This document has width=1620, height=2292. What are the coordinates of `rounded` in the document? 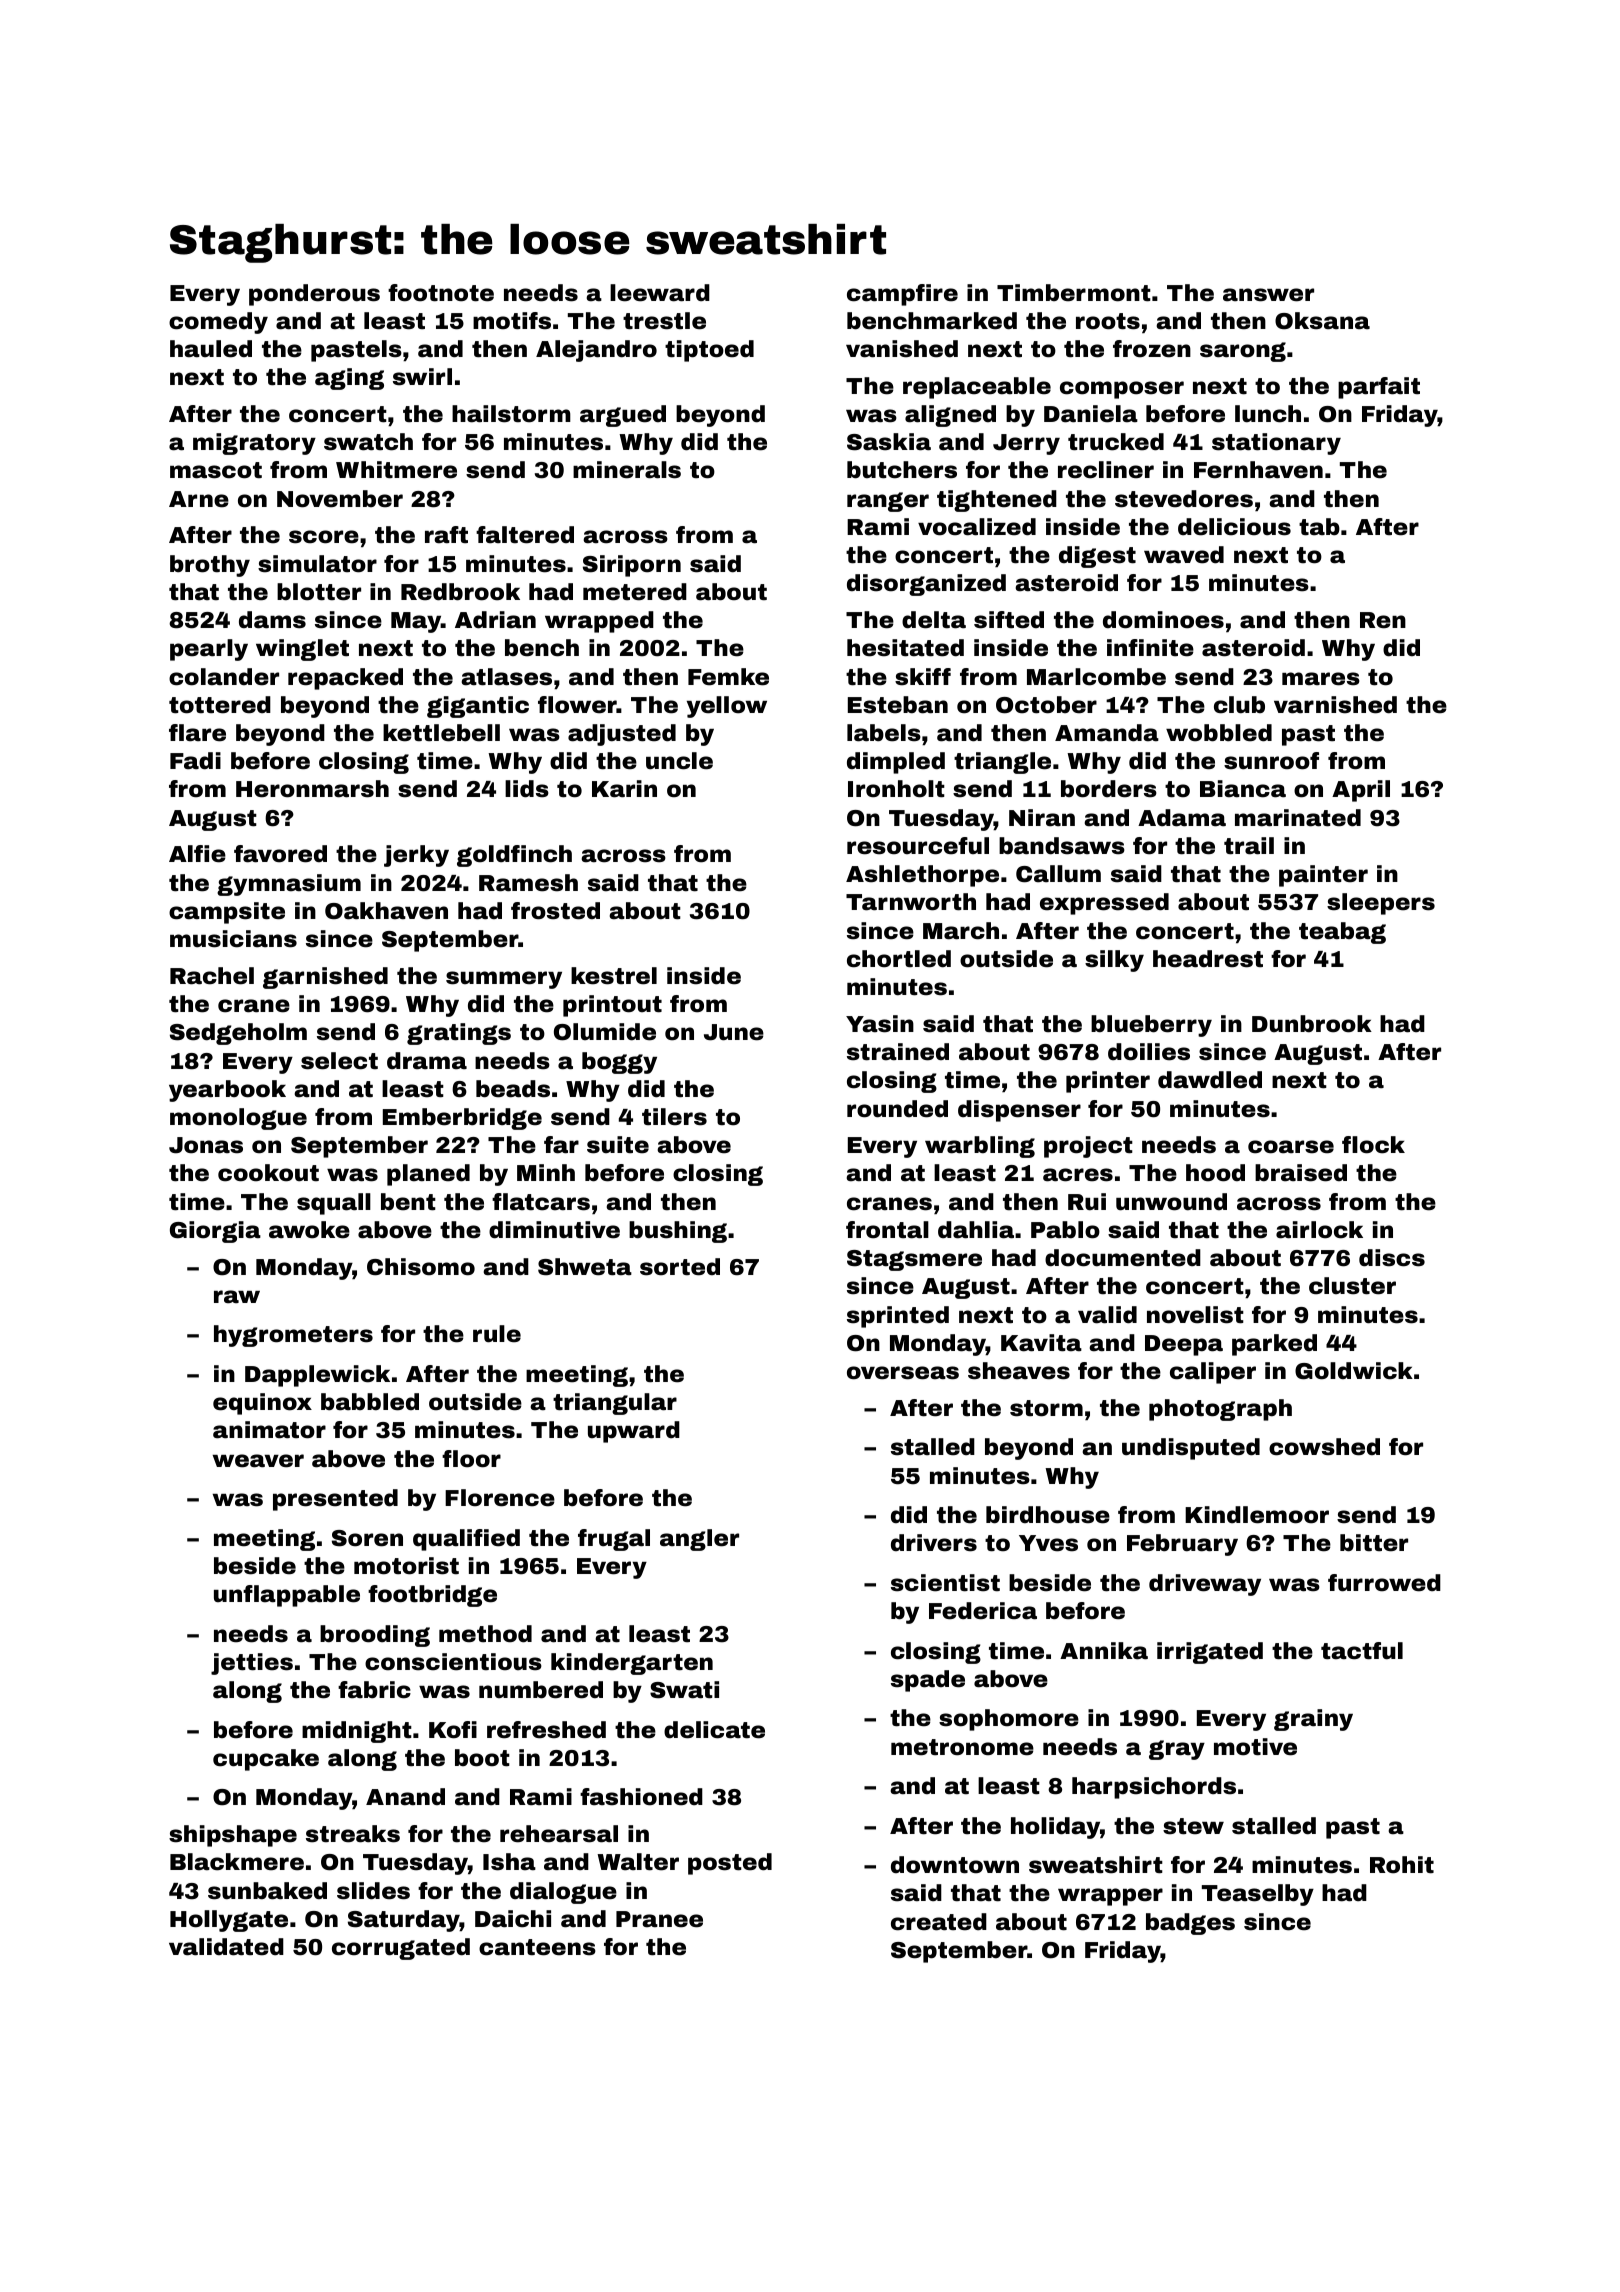 It's located at (897, 1109).
